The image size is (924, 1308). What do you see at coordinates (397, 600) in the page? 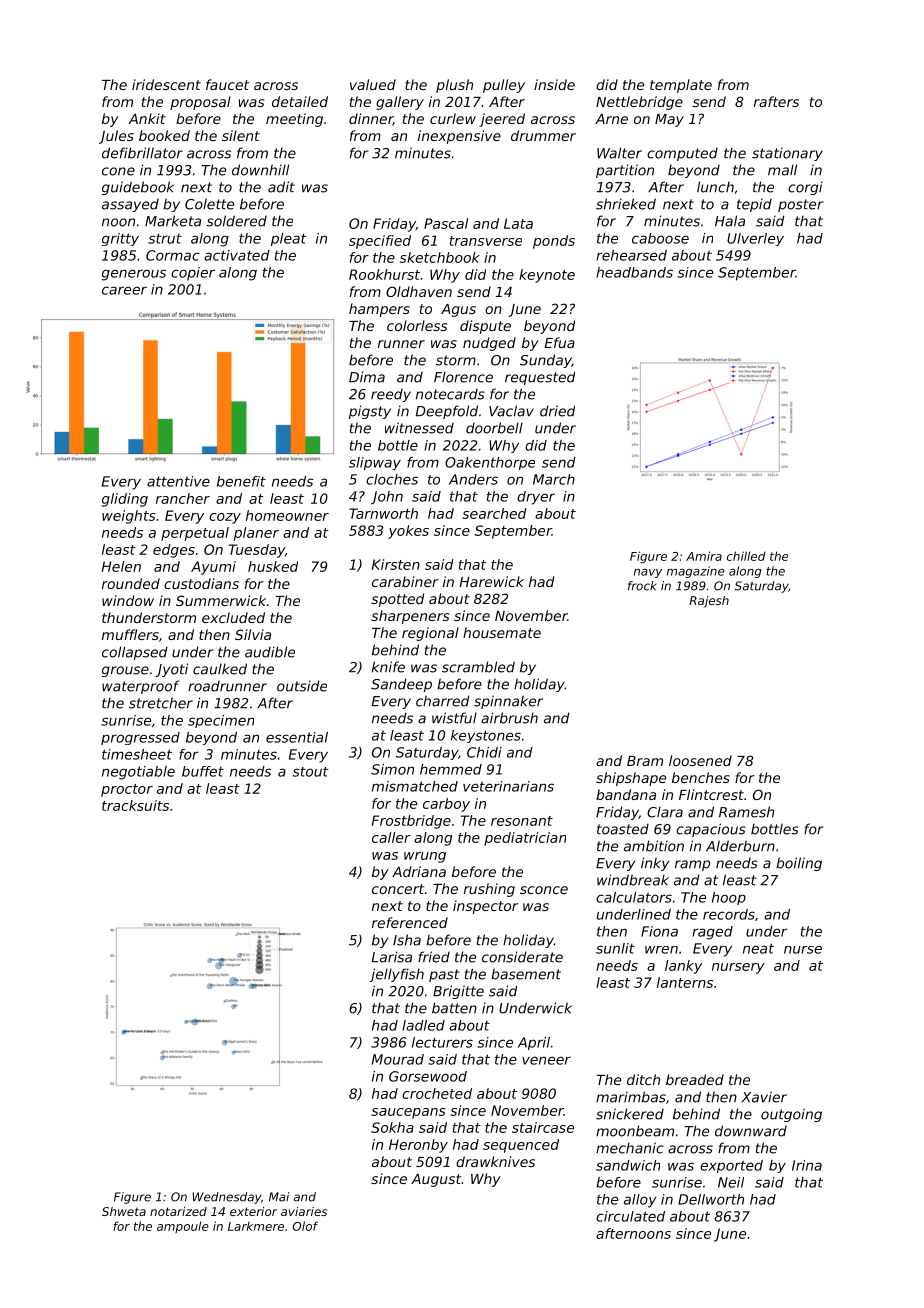
I see `spotted` at bounding box center [397, 600].
